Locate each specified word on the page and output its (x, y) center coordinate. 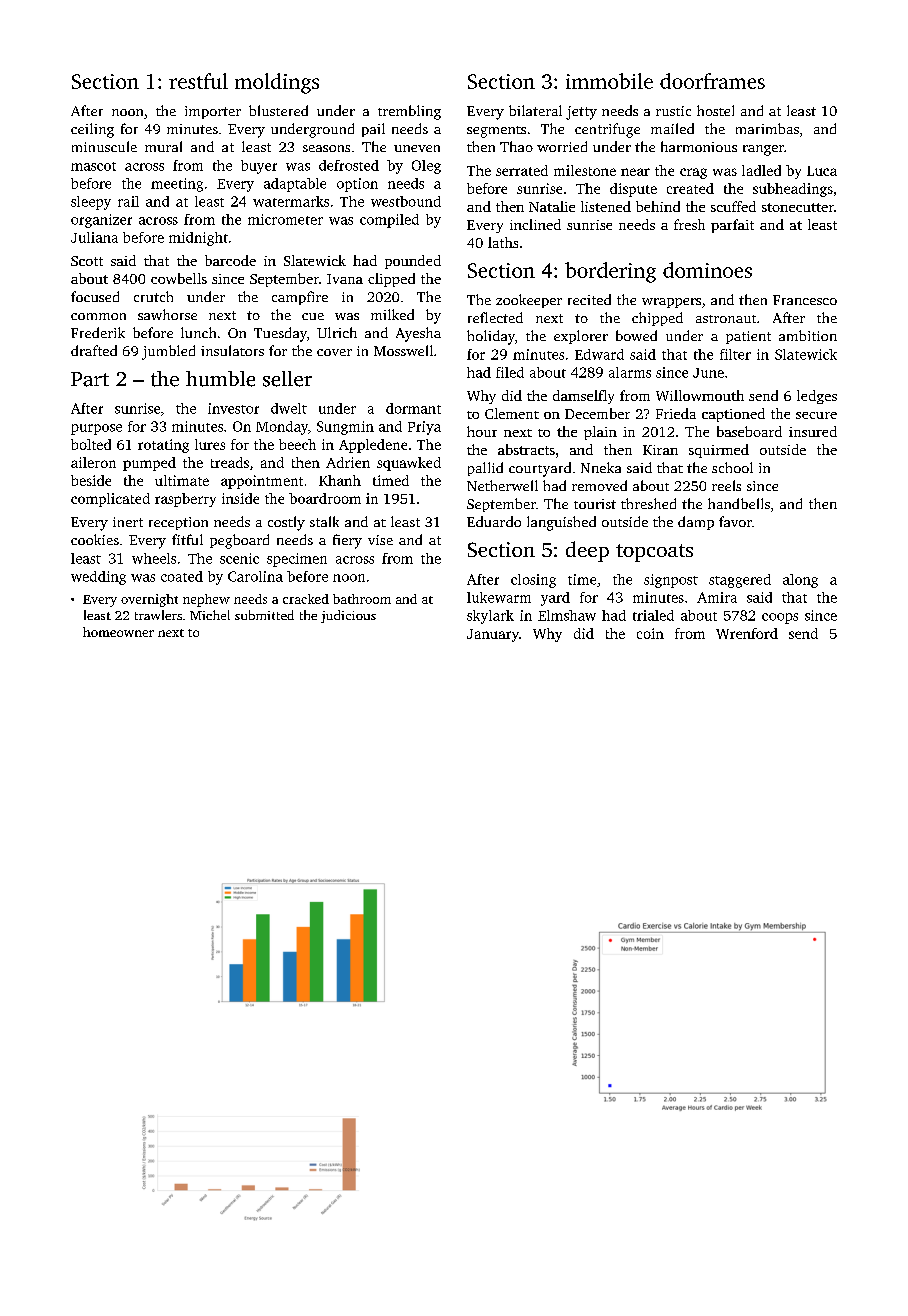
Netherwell (502, 485)
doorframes (712, 81)
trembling (409, 112)
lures (210, 444)
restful (198, 81)
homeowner (118, 632)
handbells (739, 503)
